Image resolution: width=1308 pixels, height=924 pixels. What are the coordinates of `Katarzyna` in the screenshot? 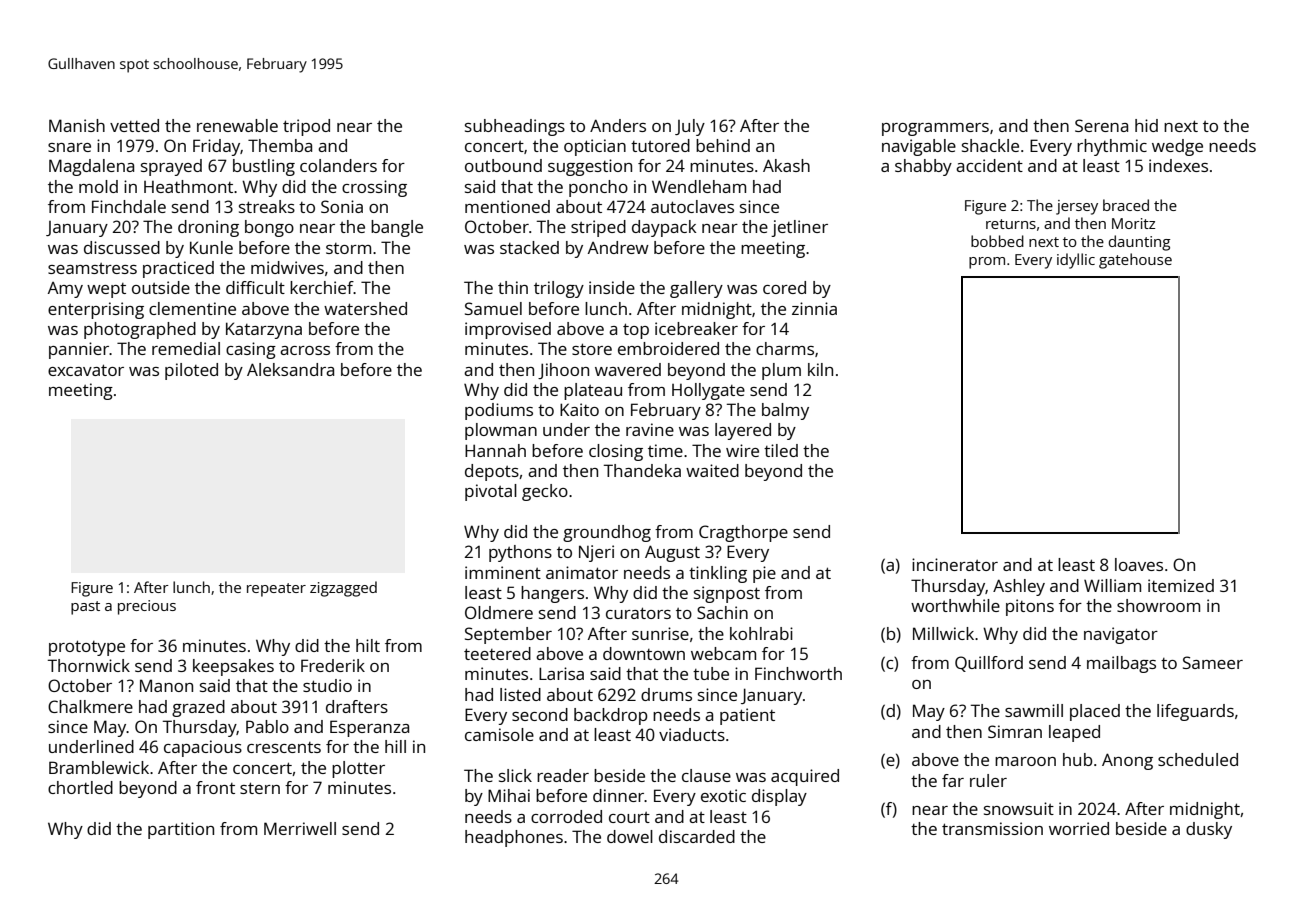 It's located at (264, 330).
